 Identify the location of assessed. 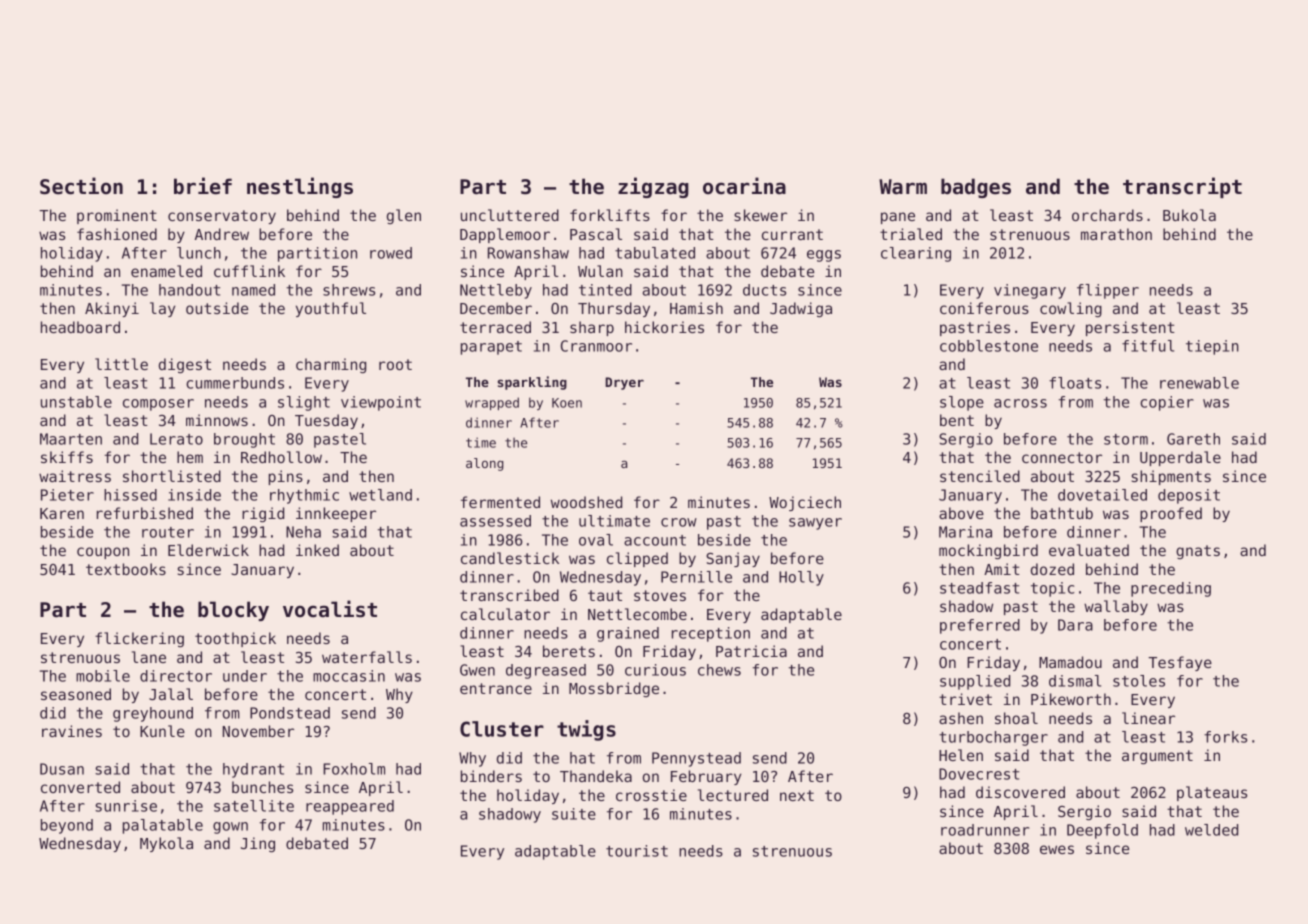
(495, 521).
